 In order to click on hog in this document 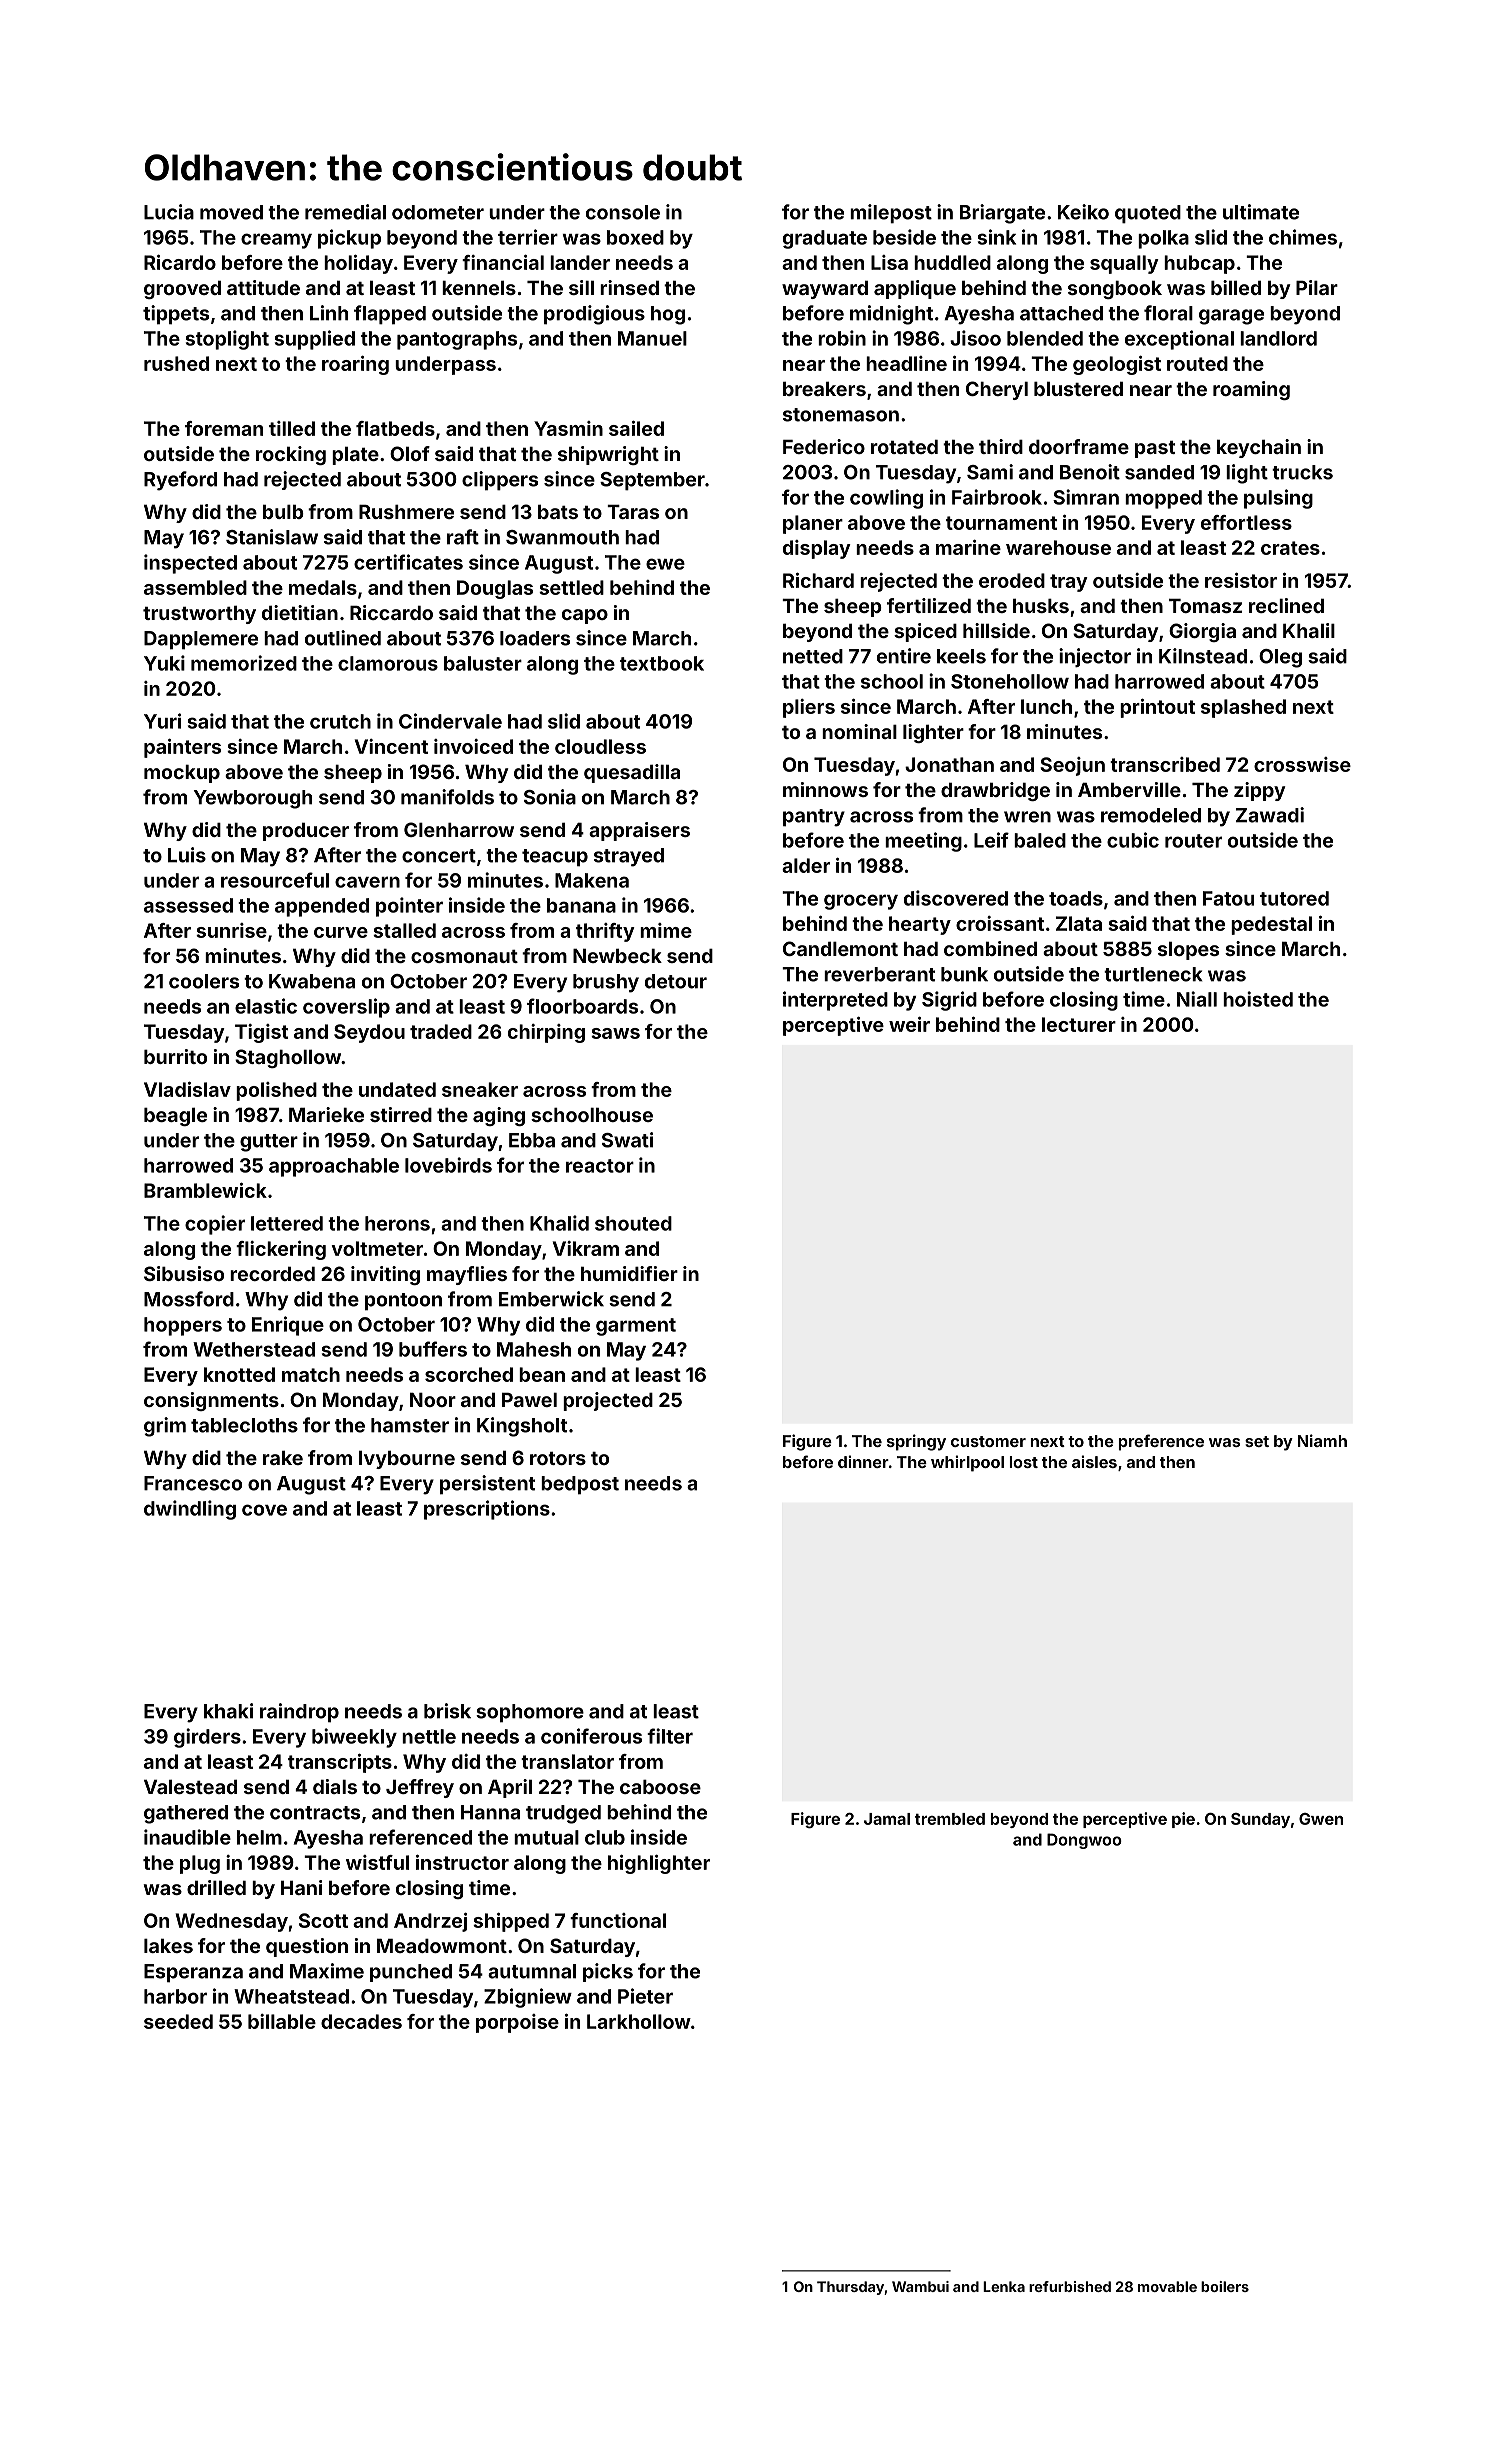, I will do `click(668, 315)`.
